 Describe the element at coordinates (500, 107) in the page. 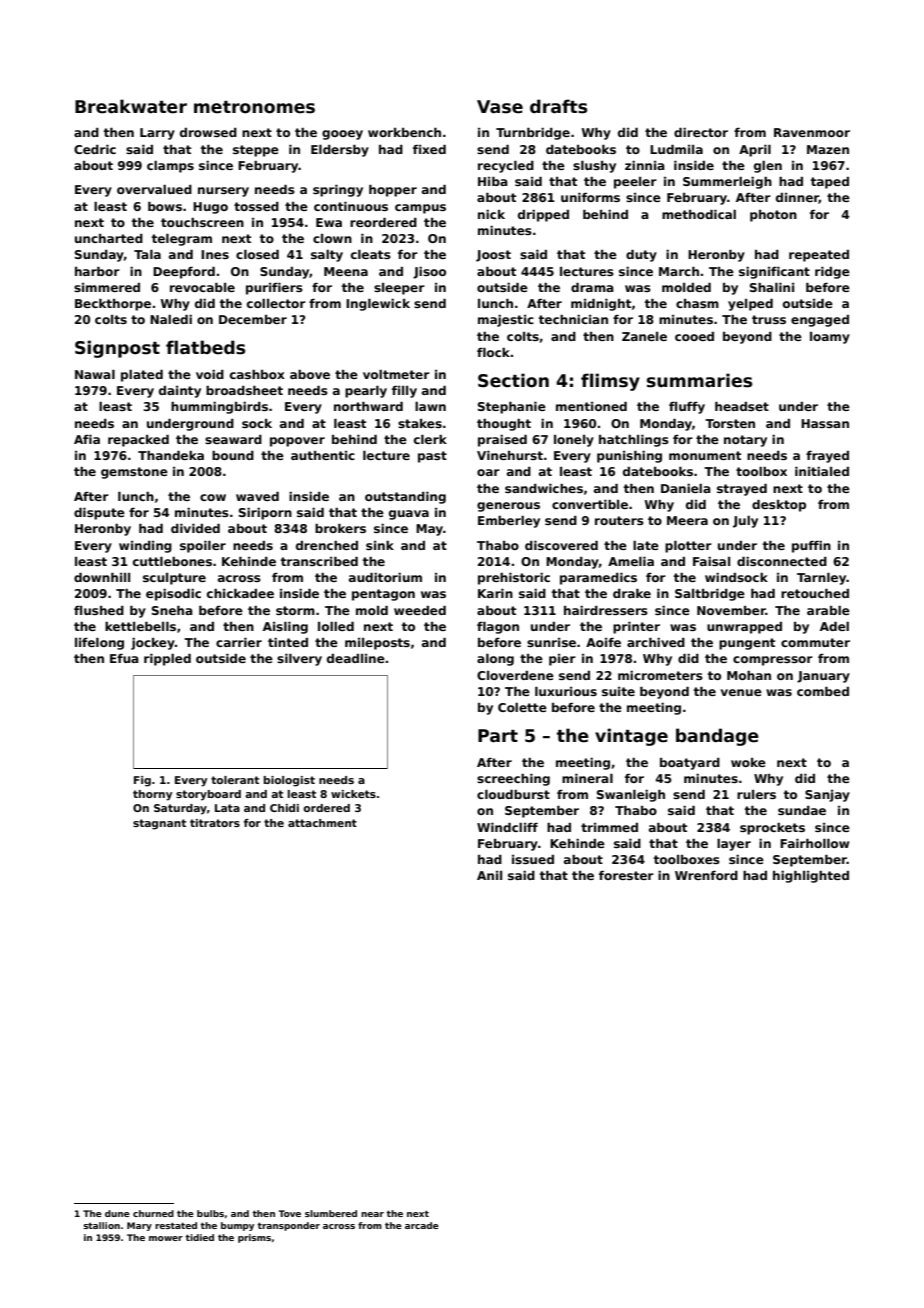

I see `Vase` at that location.
